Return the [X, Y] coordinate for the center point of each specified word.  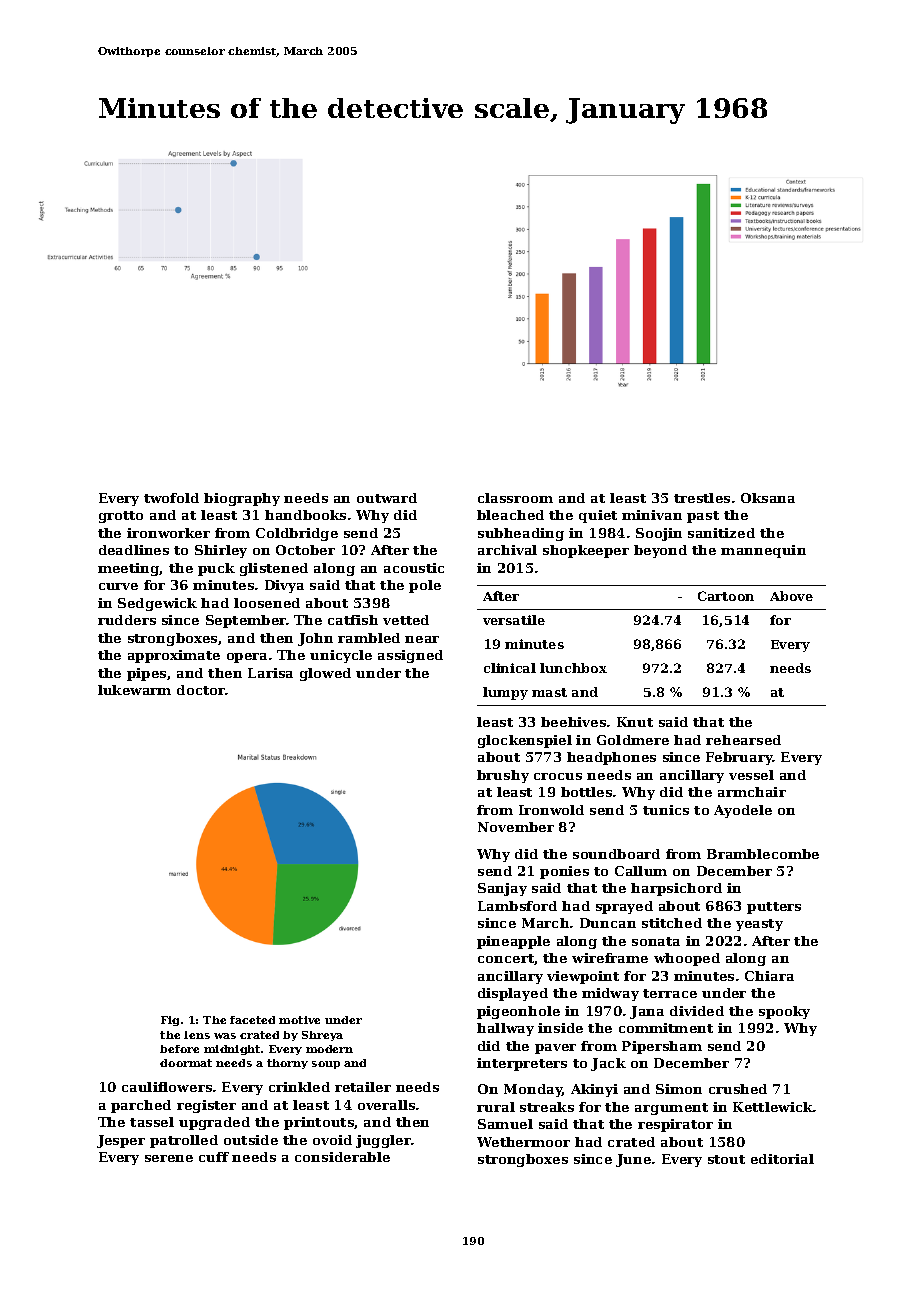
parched [141, 1106]
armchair [752, 792]
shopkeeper [586, 551]
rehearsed [743, 740]
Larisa [270, 673]
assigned [410, 656]
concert [506, 958]
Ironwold [551, 810]
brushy [503, 776]
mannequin [763, 551]
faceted [252, 1020]
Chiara [769, 976]
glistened [274, 569]
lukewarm [134, 690]
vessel [751, 775]
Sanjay [502, 889]
